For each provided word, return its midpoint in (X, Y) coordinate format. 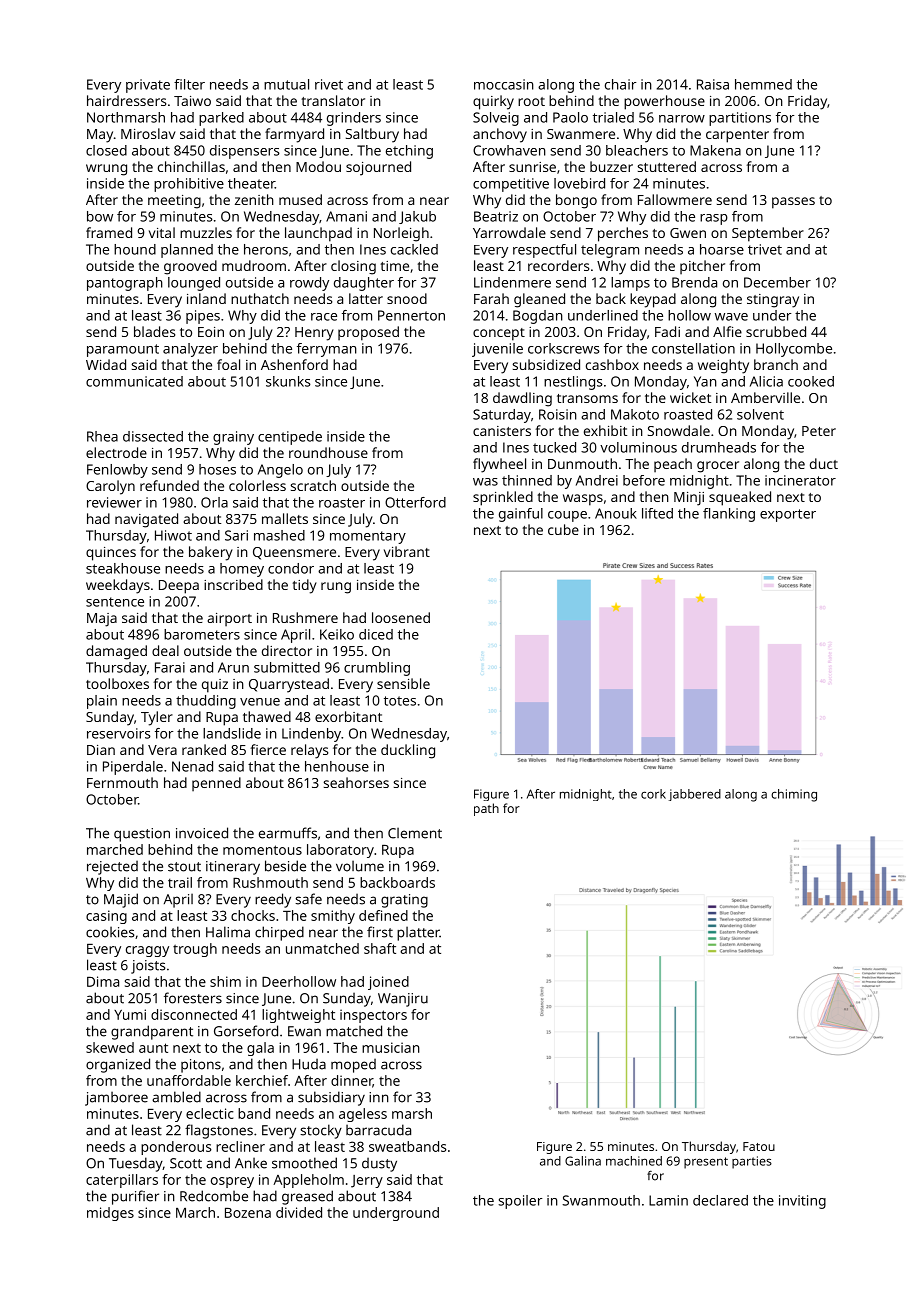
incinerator (800, 480)
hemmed (763, 84)
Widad (106, 364)
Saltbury (372, 135)
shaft (380, 948)
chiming (794, 795)
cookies (110, 932)
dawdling (522, 399)
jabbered (695, 795)
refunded (169, 485)
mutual (286, 84)
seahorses (356, 782)
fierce (268, 749)
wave (731, 317)
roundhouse (328, 452)
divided (299, 1212)
